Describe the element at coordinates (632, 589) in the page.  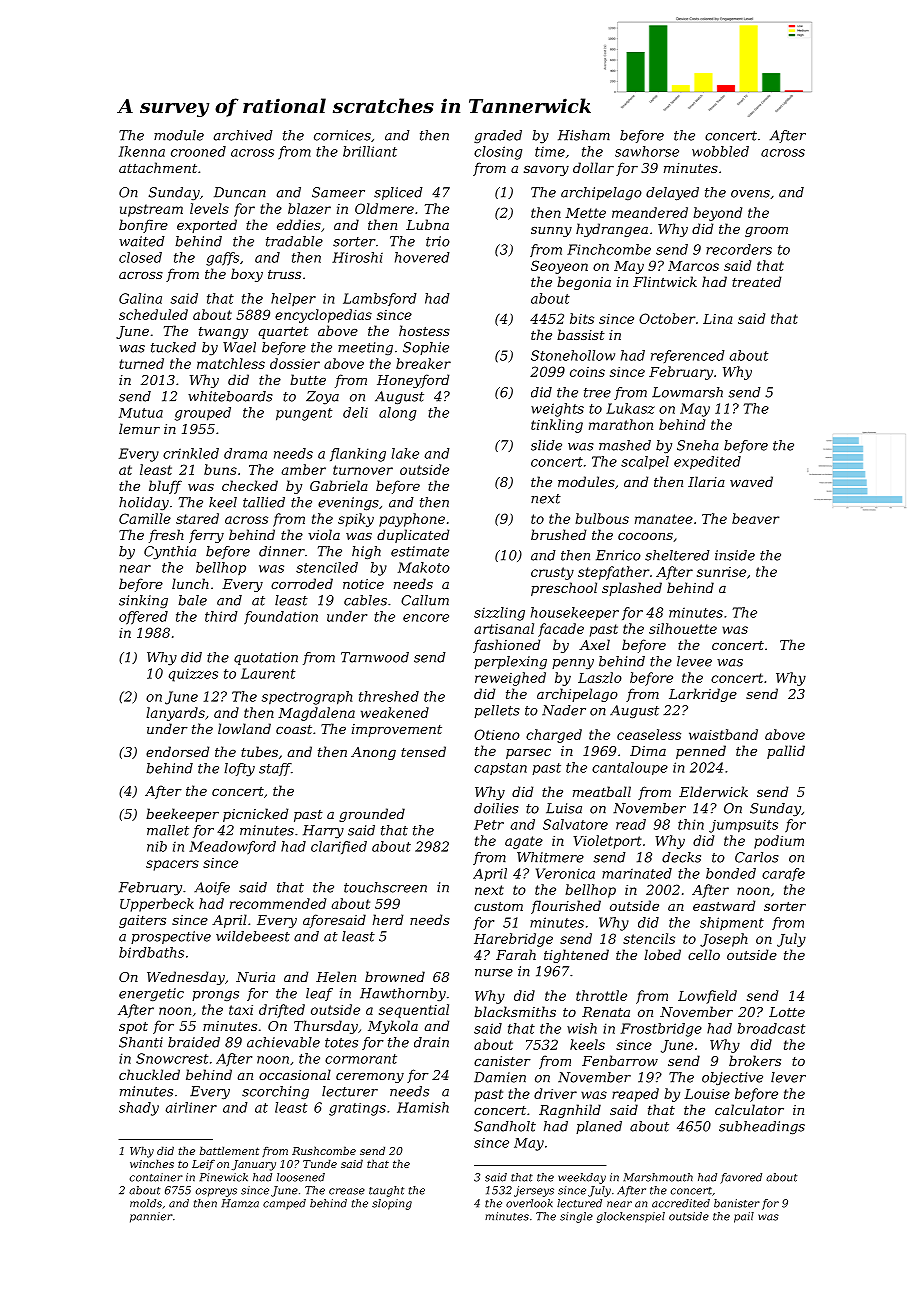
I see `splashed` at that location.
